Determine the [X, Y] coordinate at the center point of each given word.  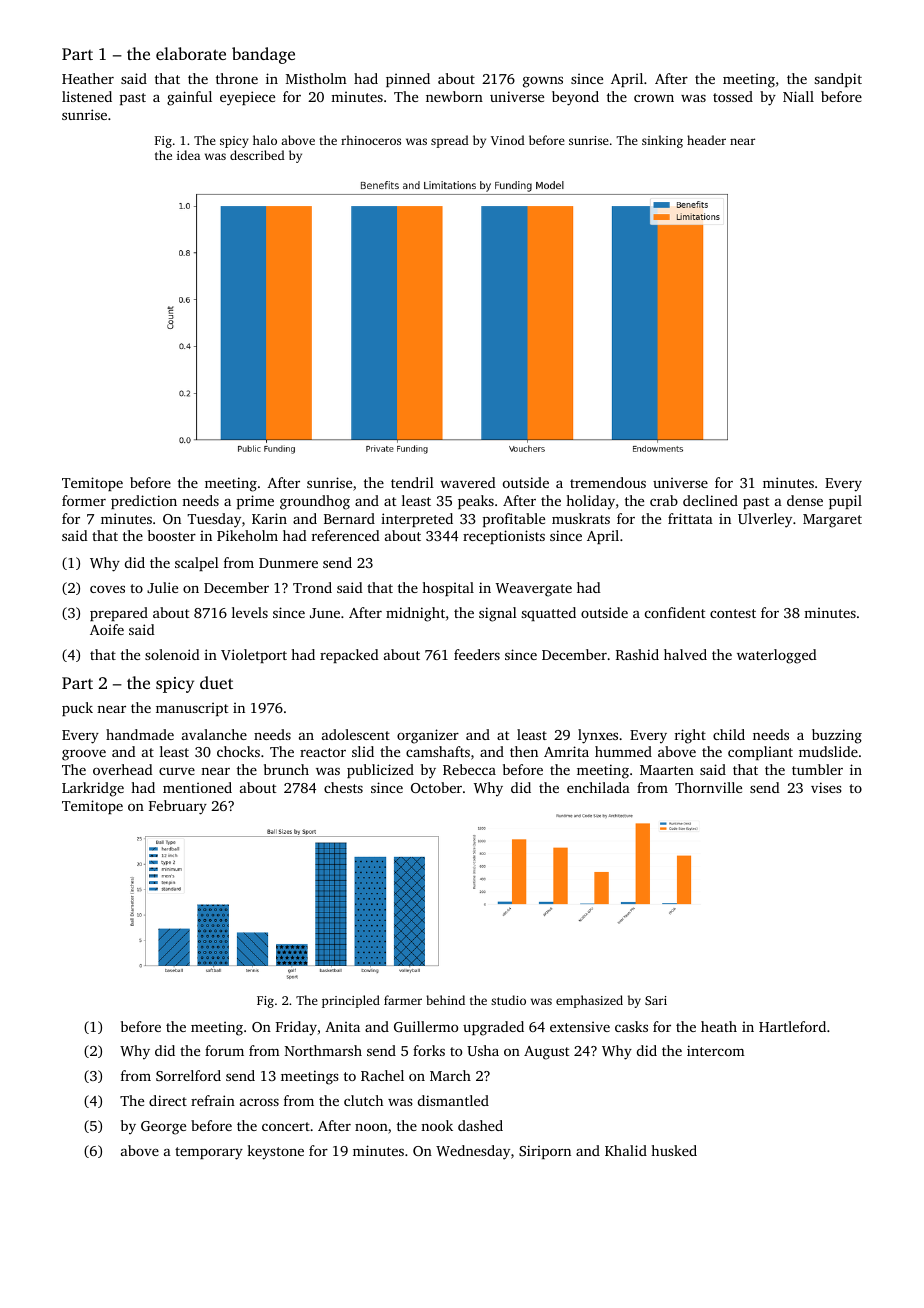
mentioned [197, 787]
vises [826, 787]
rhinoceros [371, 140]
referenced [346, 535]
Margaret [832, 521]
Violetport [254, 656]
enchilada [598, 787]
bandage [263, 55]
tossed [733, 96]
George [163, 1128]
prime [255, 502]
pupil [845, 502]
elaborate [191, 53]
